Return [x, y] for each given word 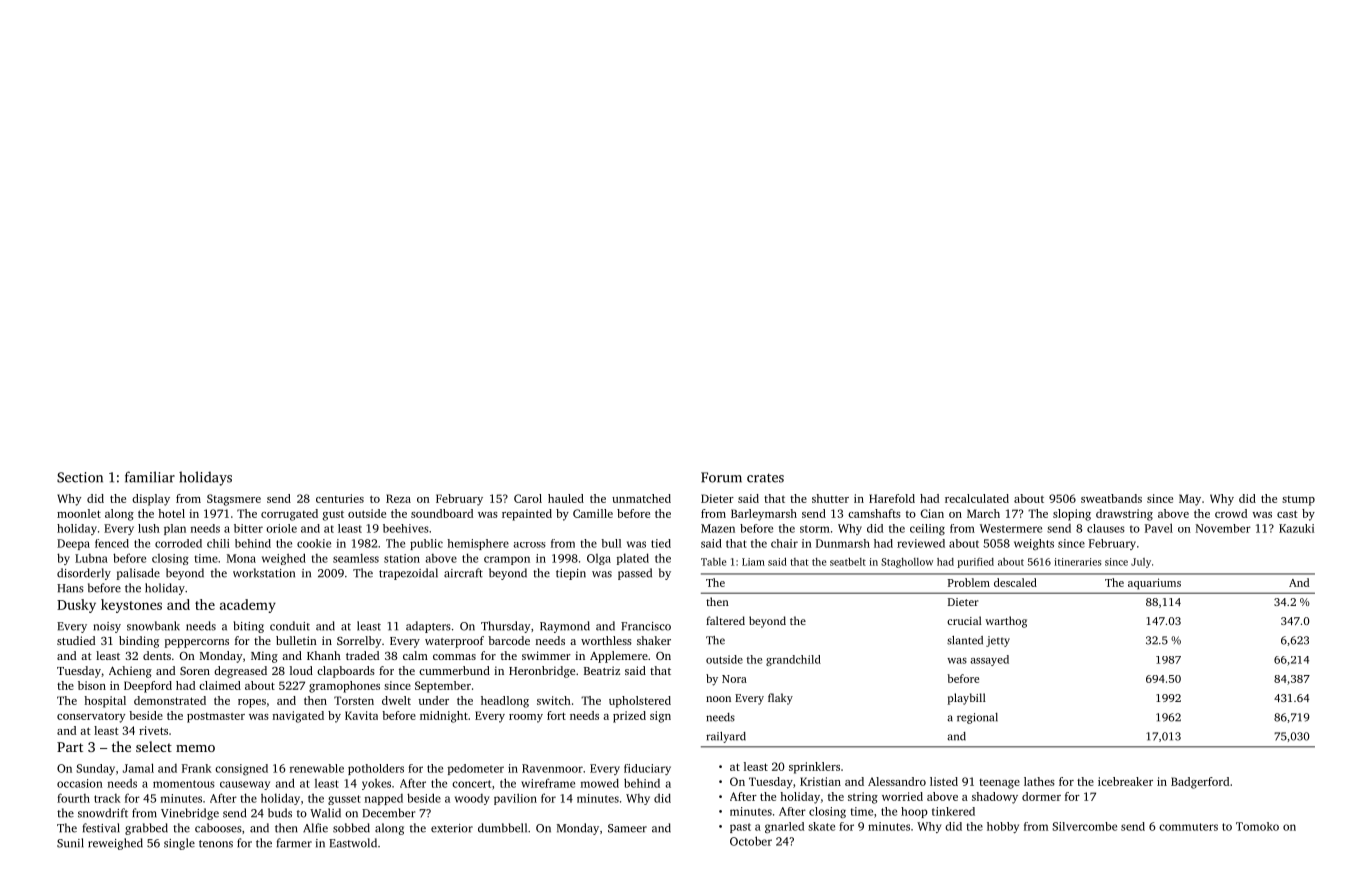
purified [976, 562]
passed [635, 574]
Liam [753, 562]
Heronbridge [542, 672]
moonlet [79, 513]
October [751, 841]
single [179, 844]
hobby [1003, 827]
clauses [1106, 528]
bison [92, 685]
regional [977, 718]
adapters [428, 627]
